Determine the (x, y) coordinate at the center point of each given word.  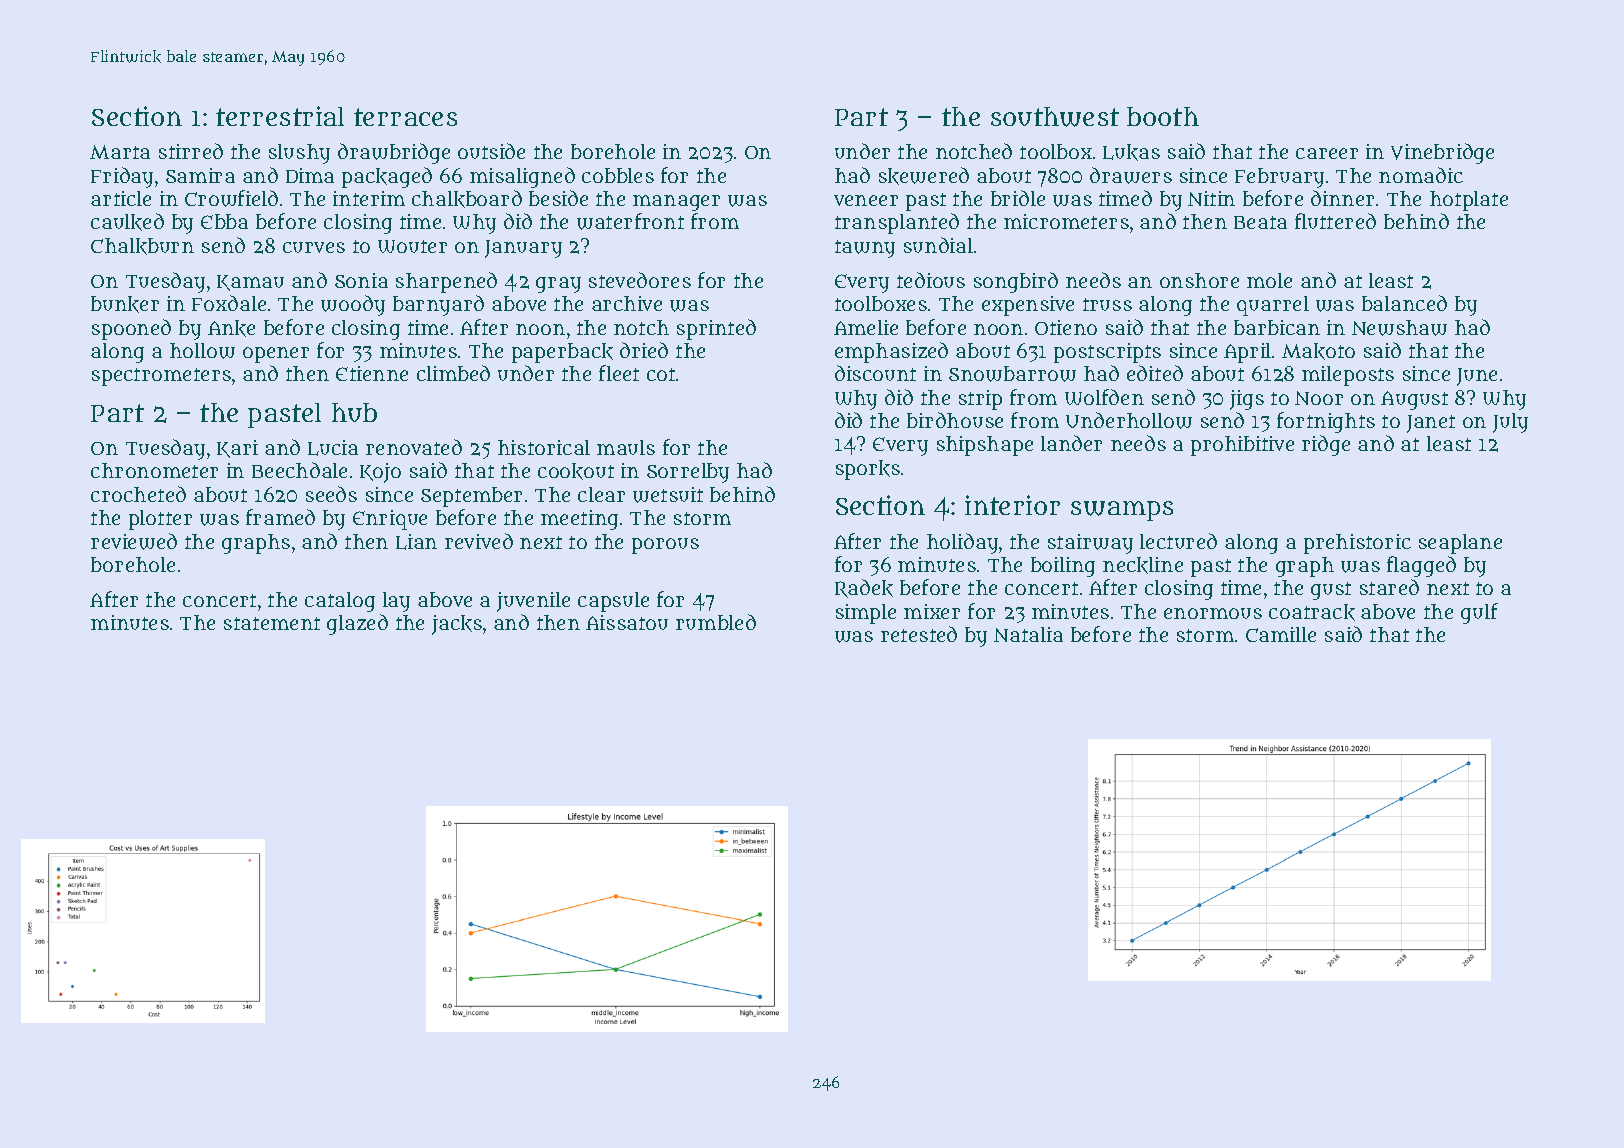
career (1327, 153)
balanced (1404, 303)
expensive (1028, 306)
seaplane (1460, 544)
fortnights (1326, 422)
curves (314, 247)
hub (354, 412)
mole (1269, 280)
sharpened (446, 282)
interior (1012, 505)
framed (280, 517)
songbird (1016, 282)
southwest (1055, 117)
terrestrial (280, 116)
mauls (626, 447)
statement (272, 623)
